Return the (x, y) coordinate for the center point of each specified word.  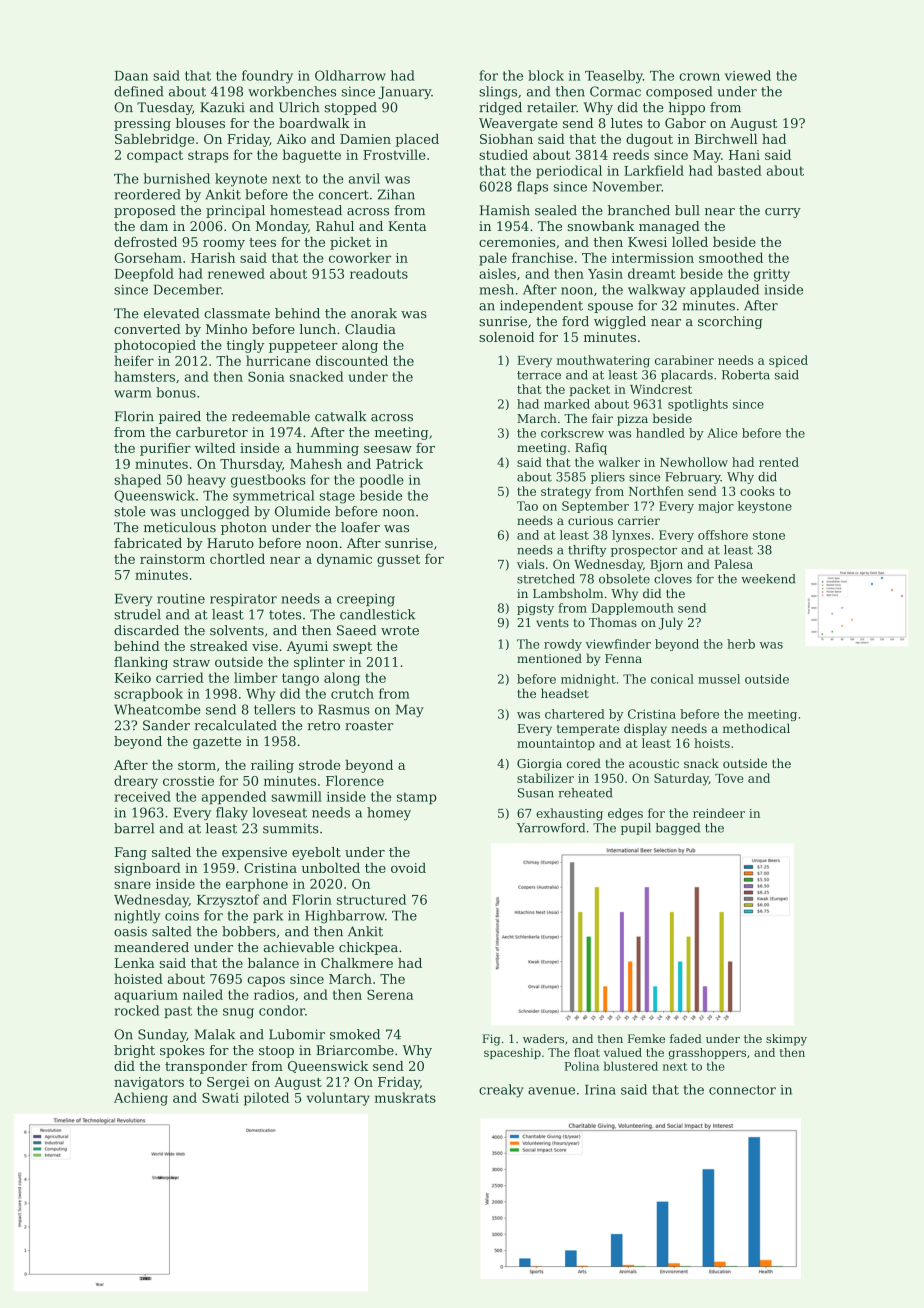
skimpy (786, 1040)
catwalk (341, 416)
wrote (400, 631)
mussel (719, 679)
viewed (748, 75)
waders (543, 1038)
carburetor (212, 432)
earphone (257, 885)
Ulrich (299, 107)
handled (660, 433)
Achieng (141, 1099)
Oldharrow (350, 75)
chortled (237, 559)
